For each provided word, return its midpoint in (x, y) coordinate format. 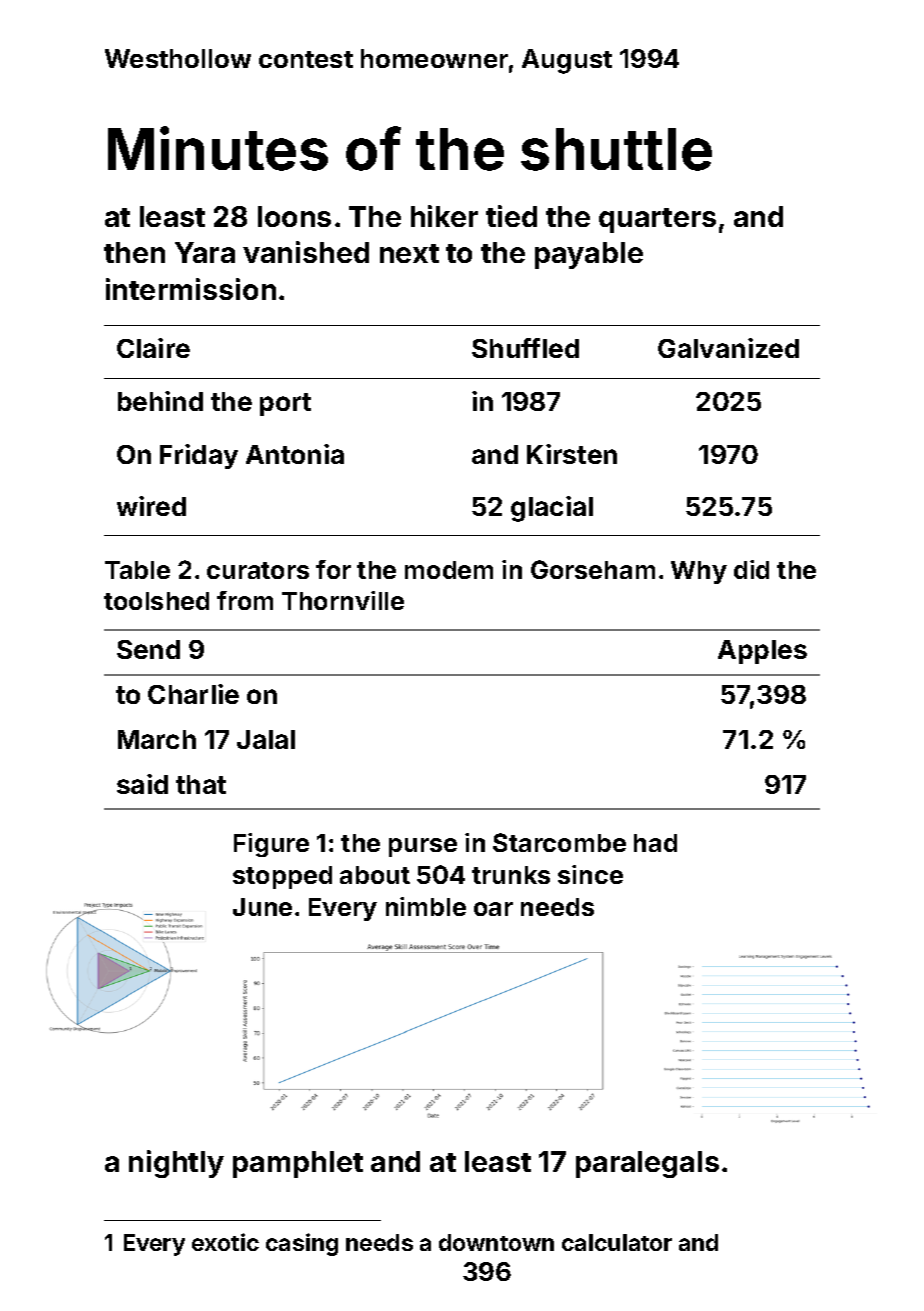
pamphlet (298, 1164)
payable (589, 255)
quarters (657, 220)
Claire (153, 348)
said (142, 784)
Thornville (343, 600)
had (655, 843)
